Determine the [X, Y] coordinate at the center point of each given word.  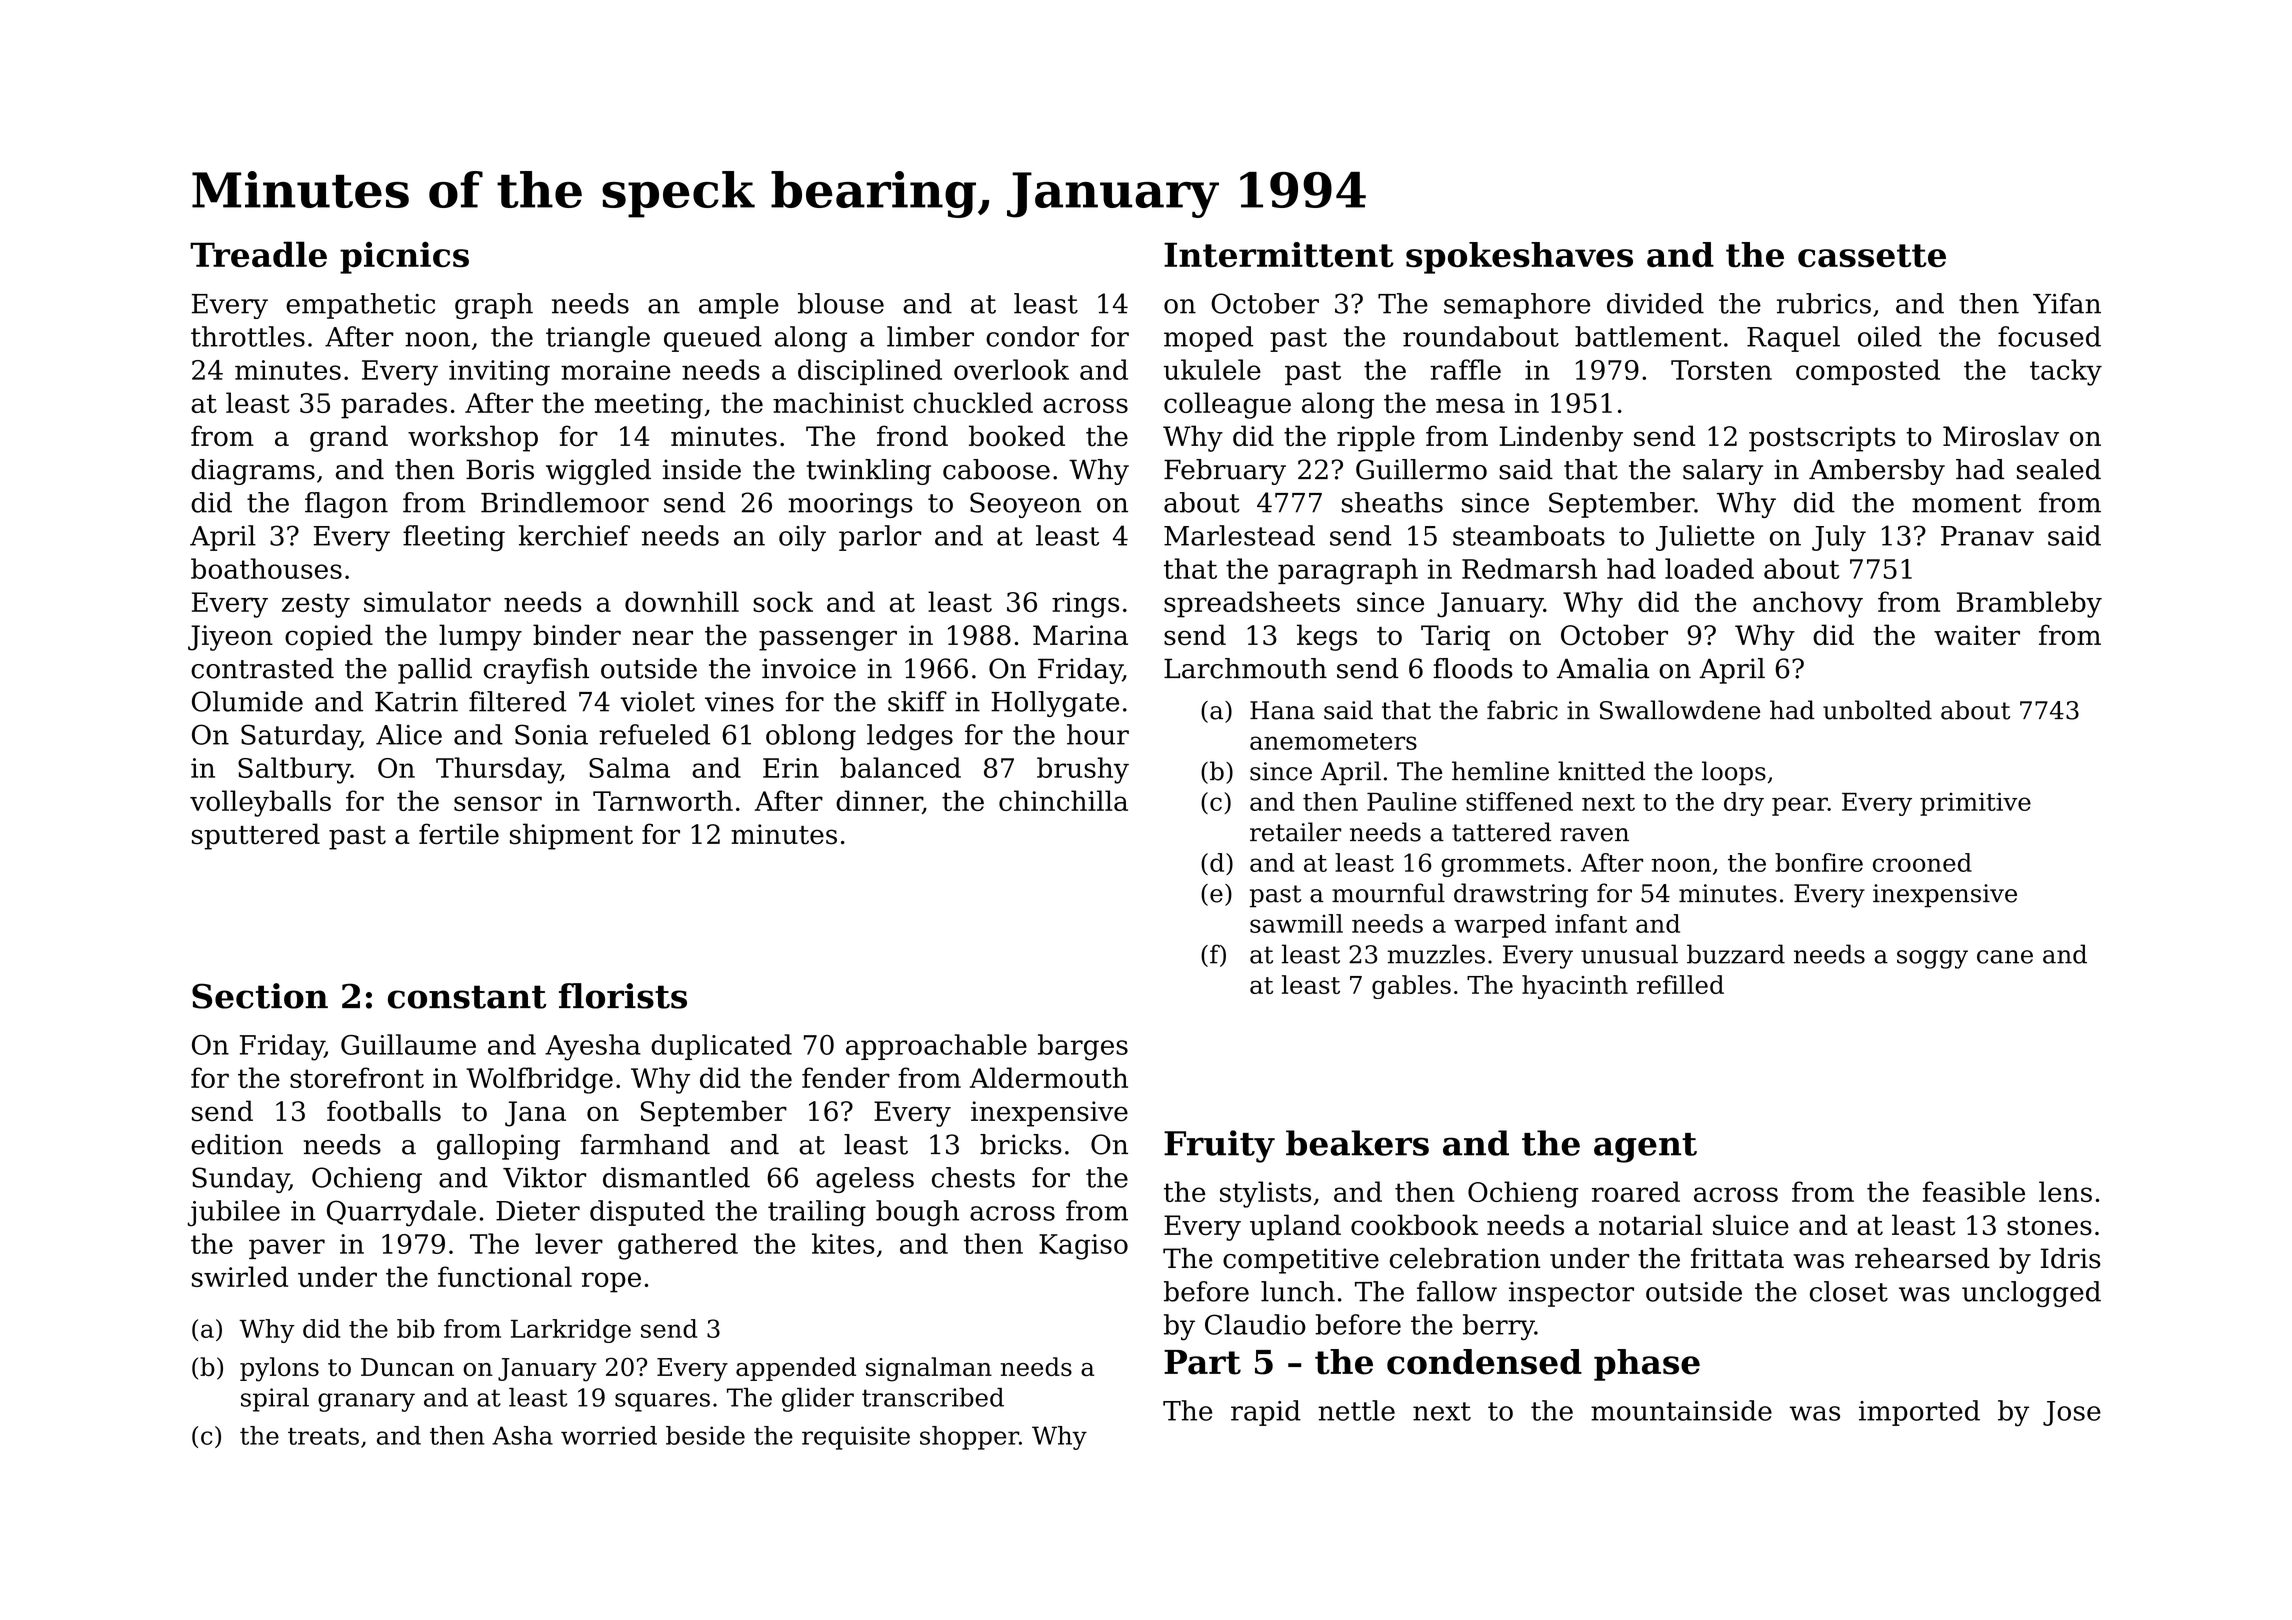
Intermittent [1279, 254]
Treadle [258, 254]
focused [2049, 336]
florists [623, 996]
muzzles [1436, 954]
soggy [1932, 959]
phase [1647, 1365]
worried [609, 1435]
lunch [1298, 1291]
